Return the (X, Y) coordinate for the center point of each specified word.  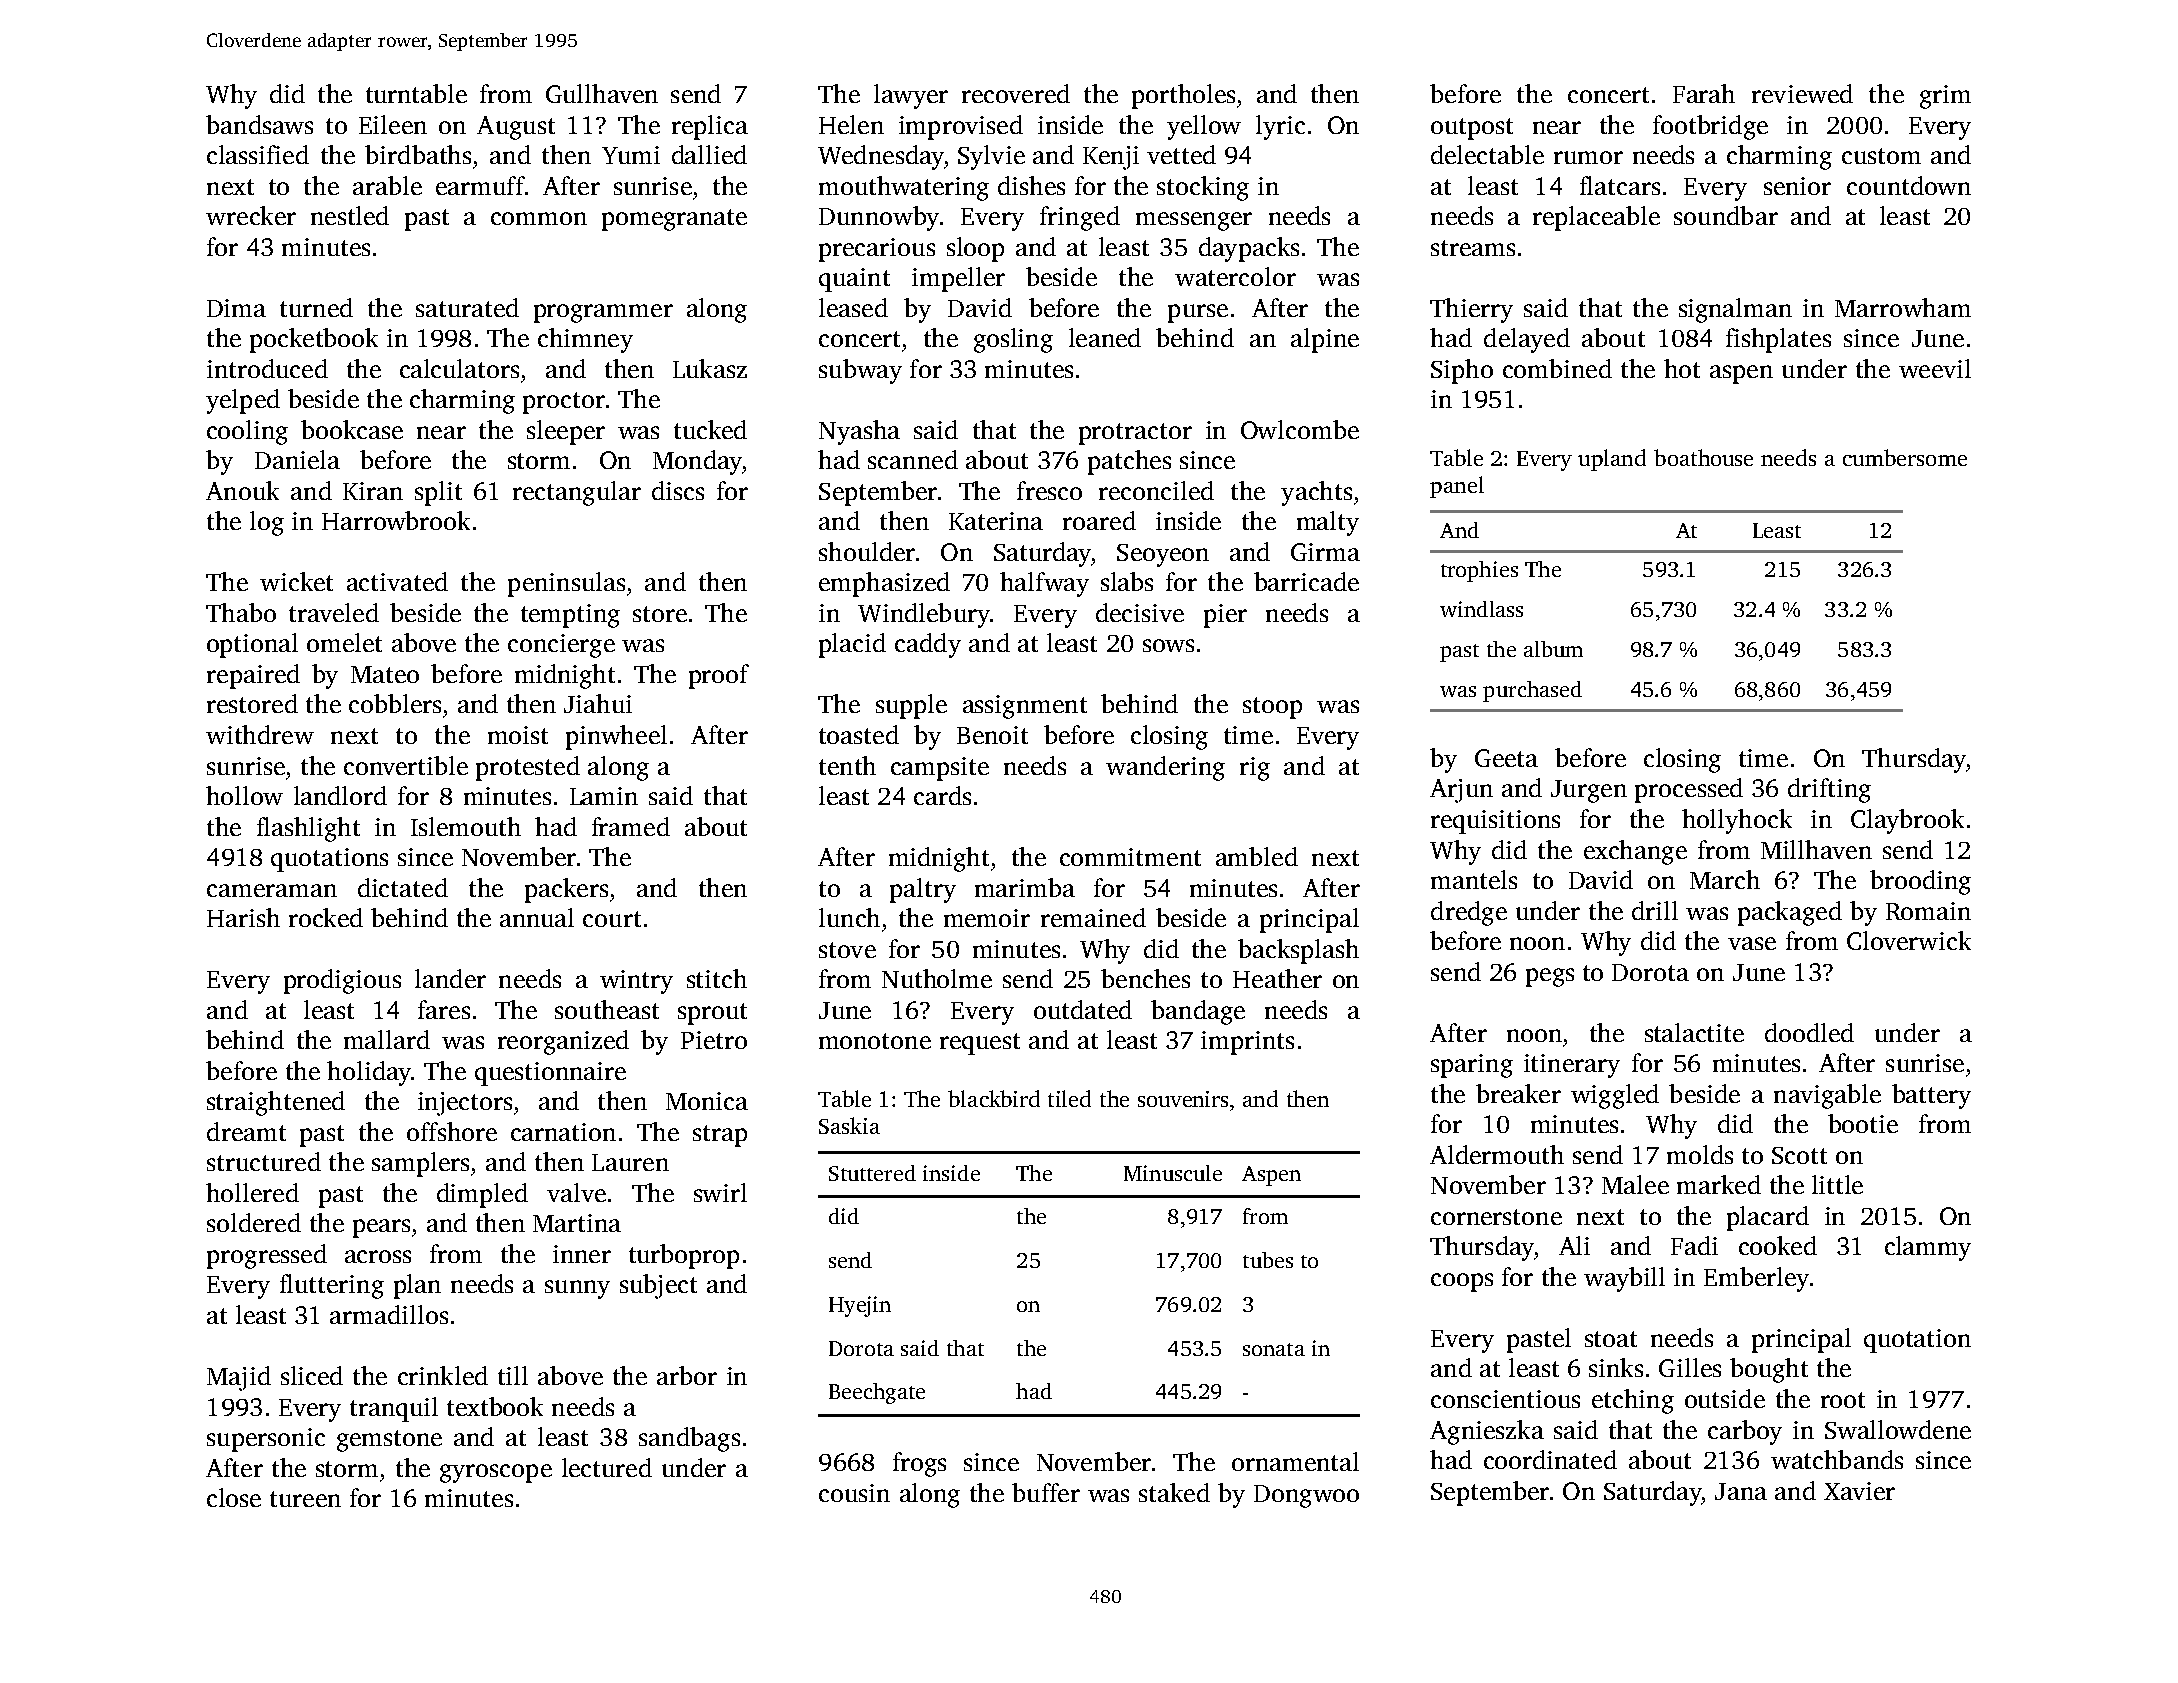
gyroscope (496, 1473)
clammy (1928, 1248)
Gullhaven (602, 93)
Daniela (297, 459)
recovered (1016, 93)
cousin (854, 1493)
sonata (1274, 1349)
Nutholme (937, 978)
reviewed (1802, 93)
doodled (1809, 1032)
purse (1198, 313)
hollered (252, 1192)
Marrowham (1903, 307)
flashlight (308, 829)
